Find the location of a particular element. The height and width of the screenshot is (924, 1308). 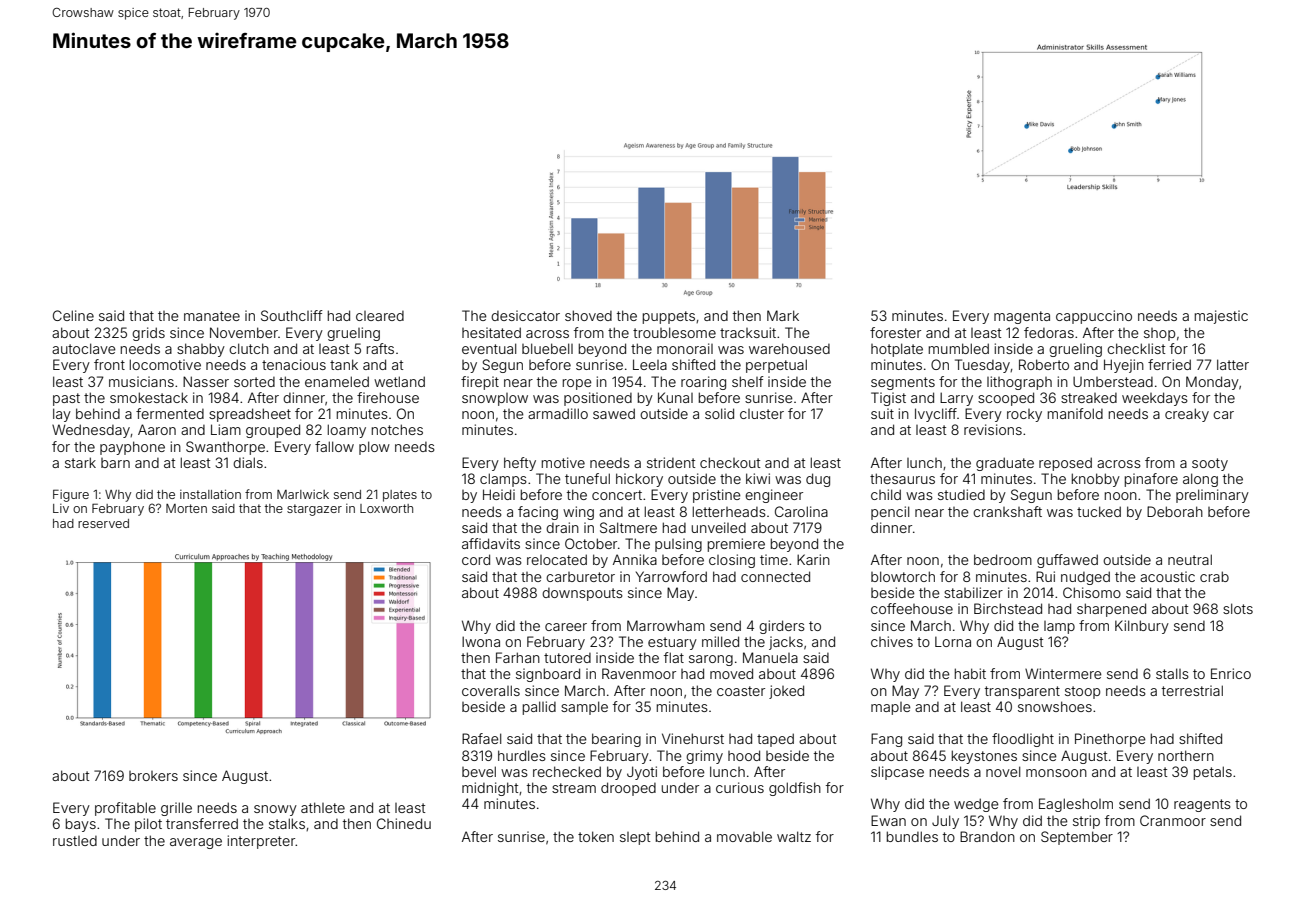

bedroom is located at coordinates (1003, 559).
